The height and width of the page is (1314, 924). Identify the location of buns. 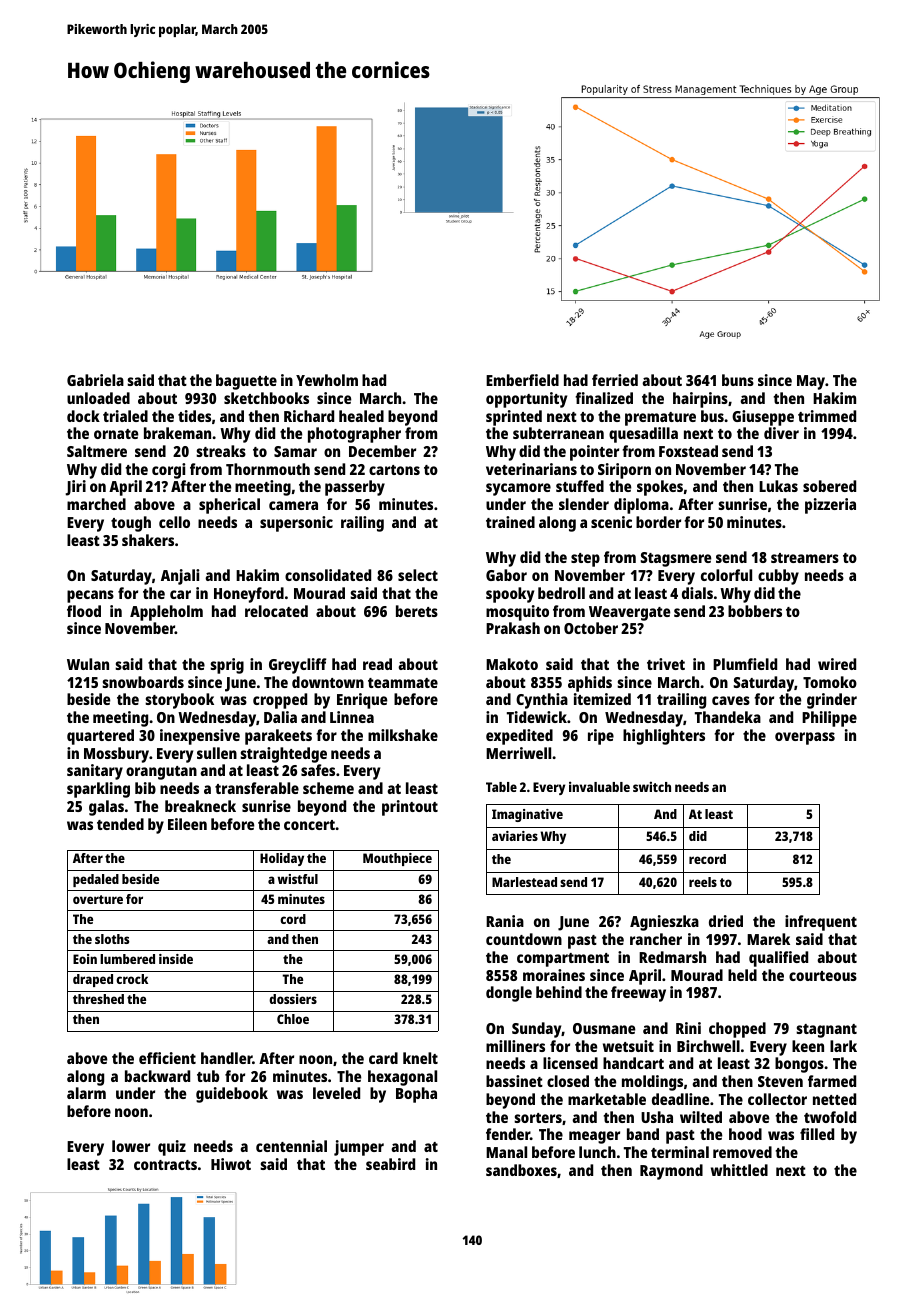
(738, 380).
